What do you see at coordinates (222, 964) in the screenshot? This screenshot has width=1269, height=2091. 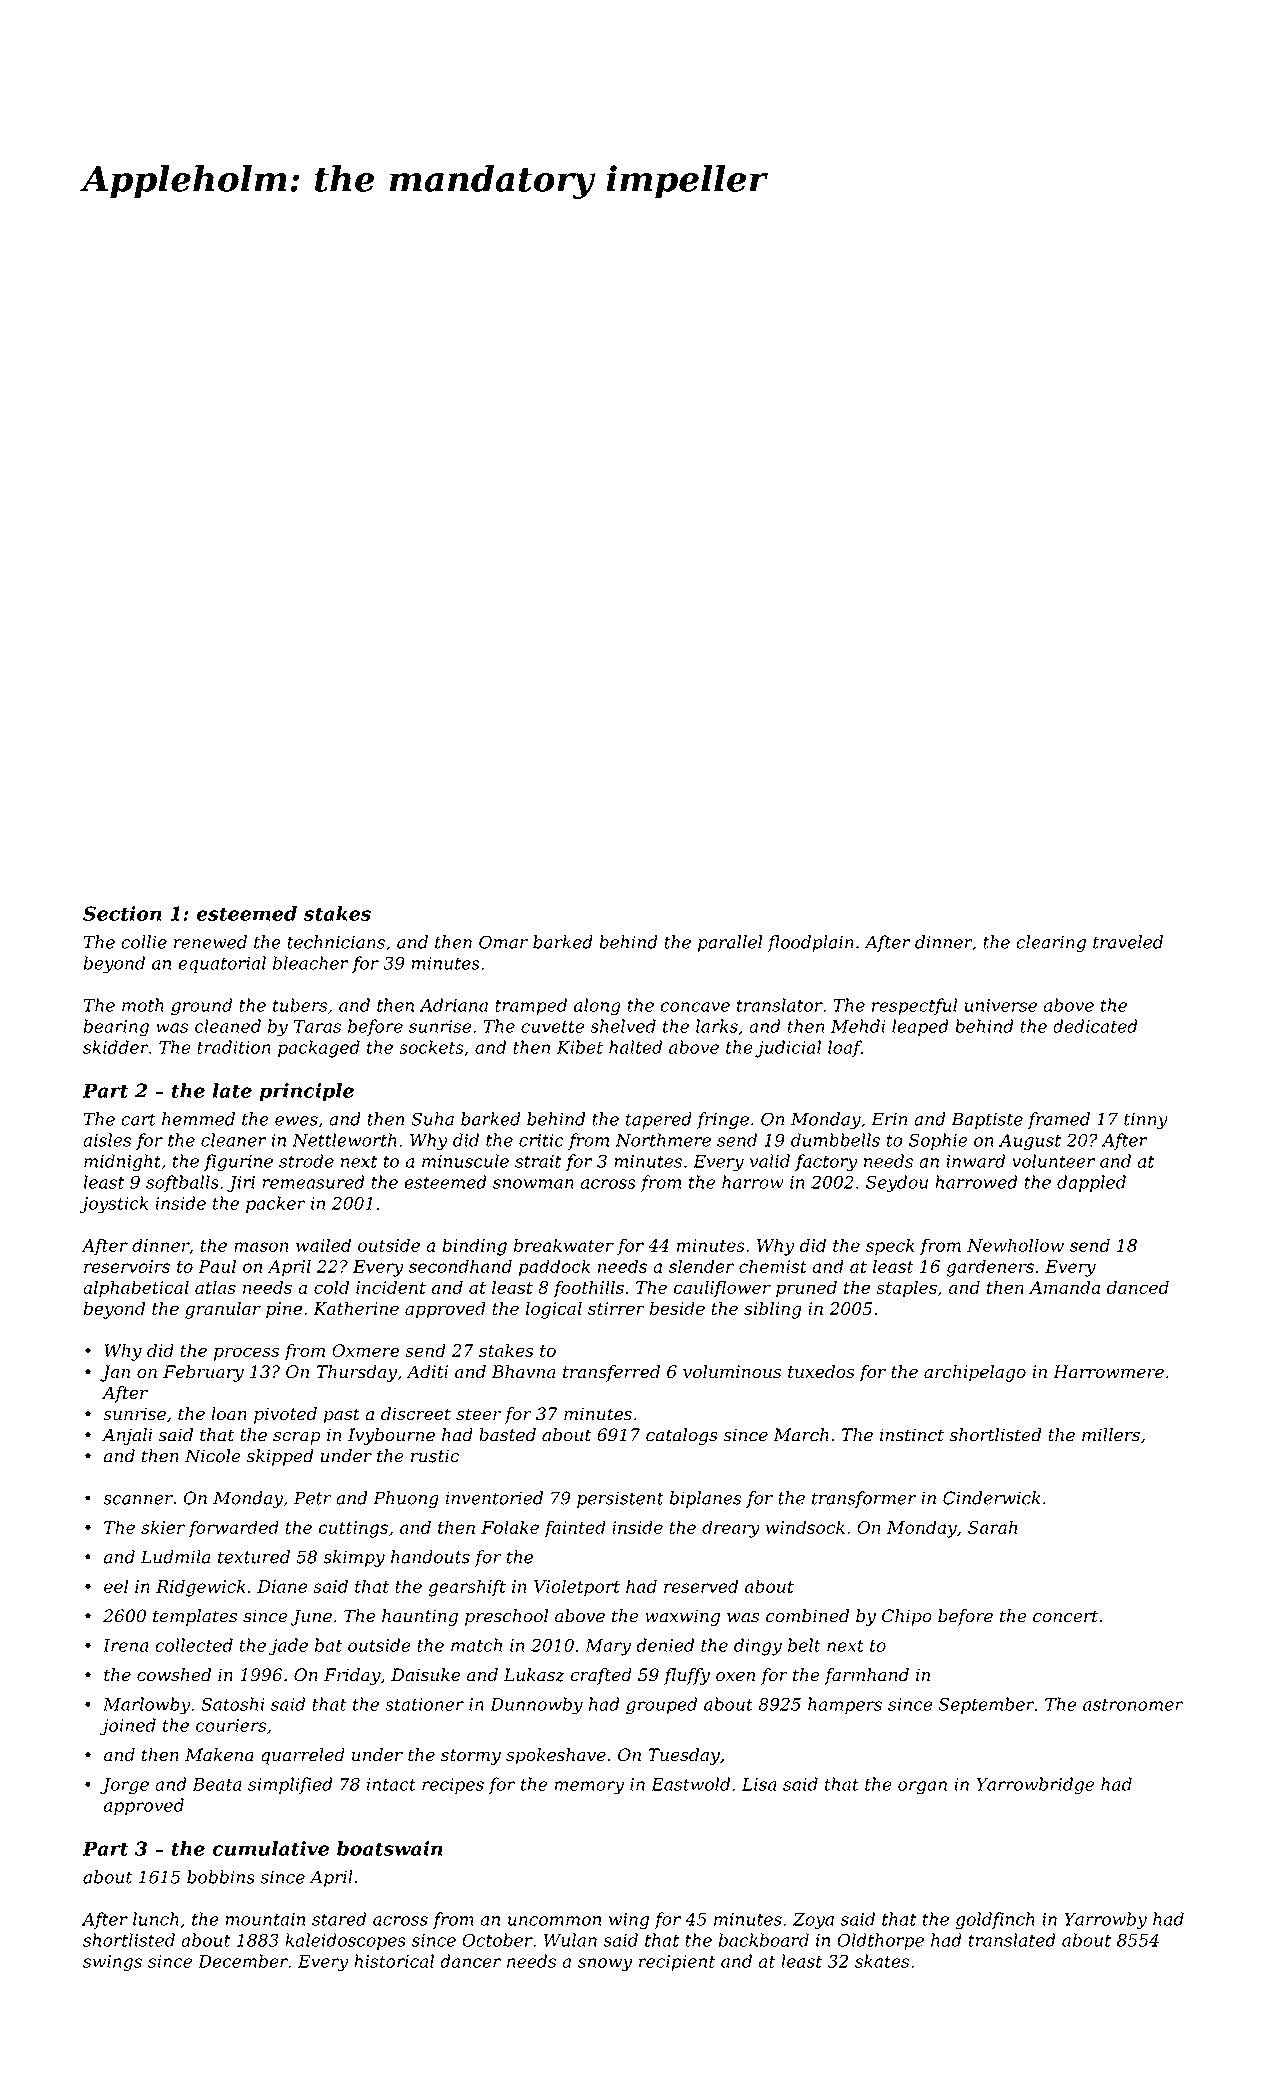 I see `equatorial` at bounding box center [222, 964].
